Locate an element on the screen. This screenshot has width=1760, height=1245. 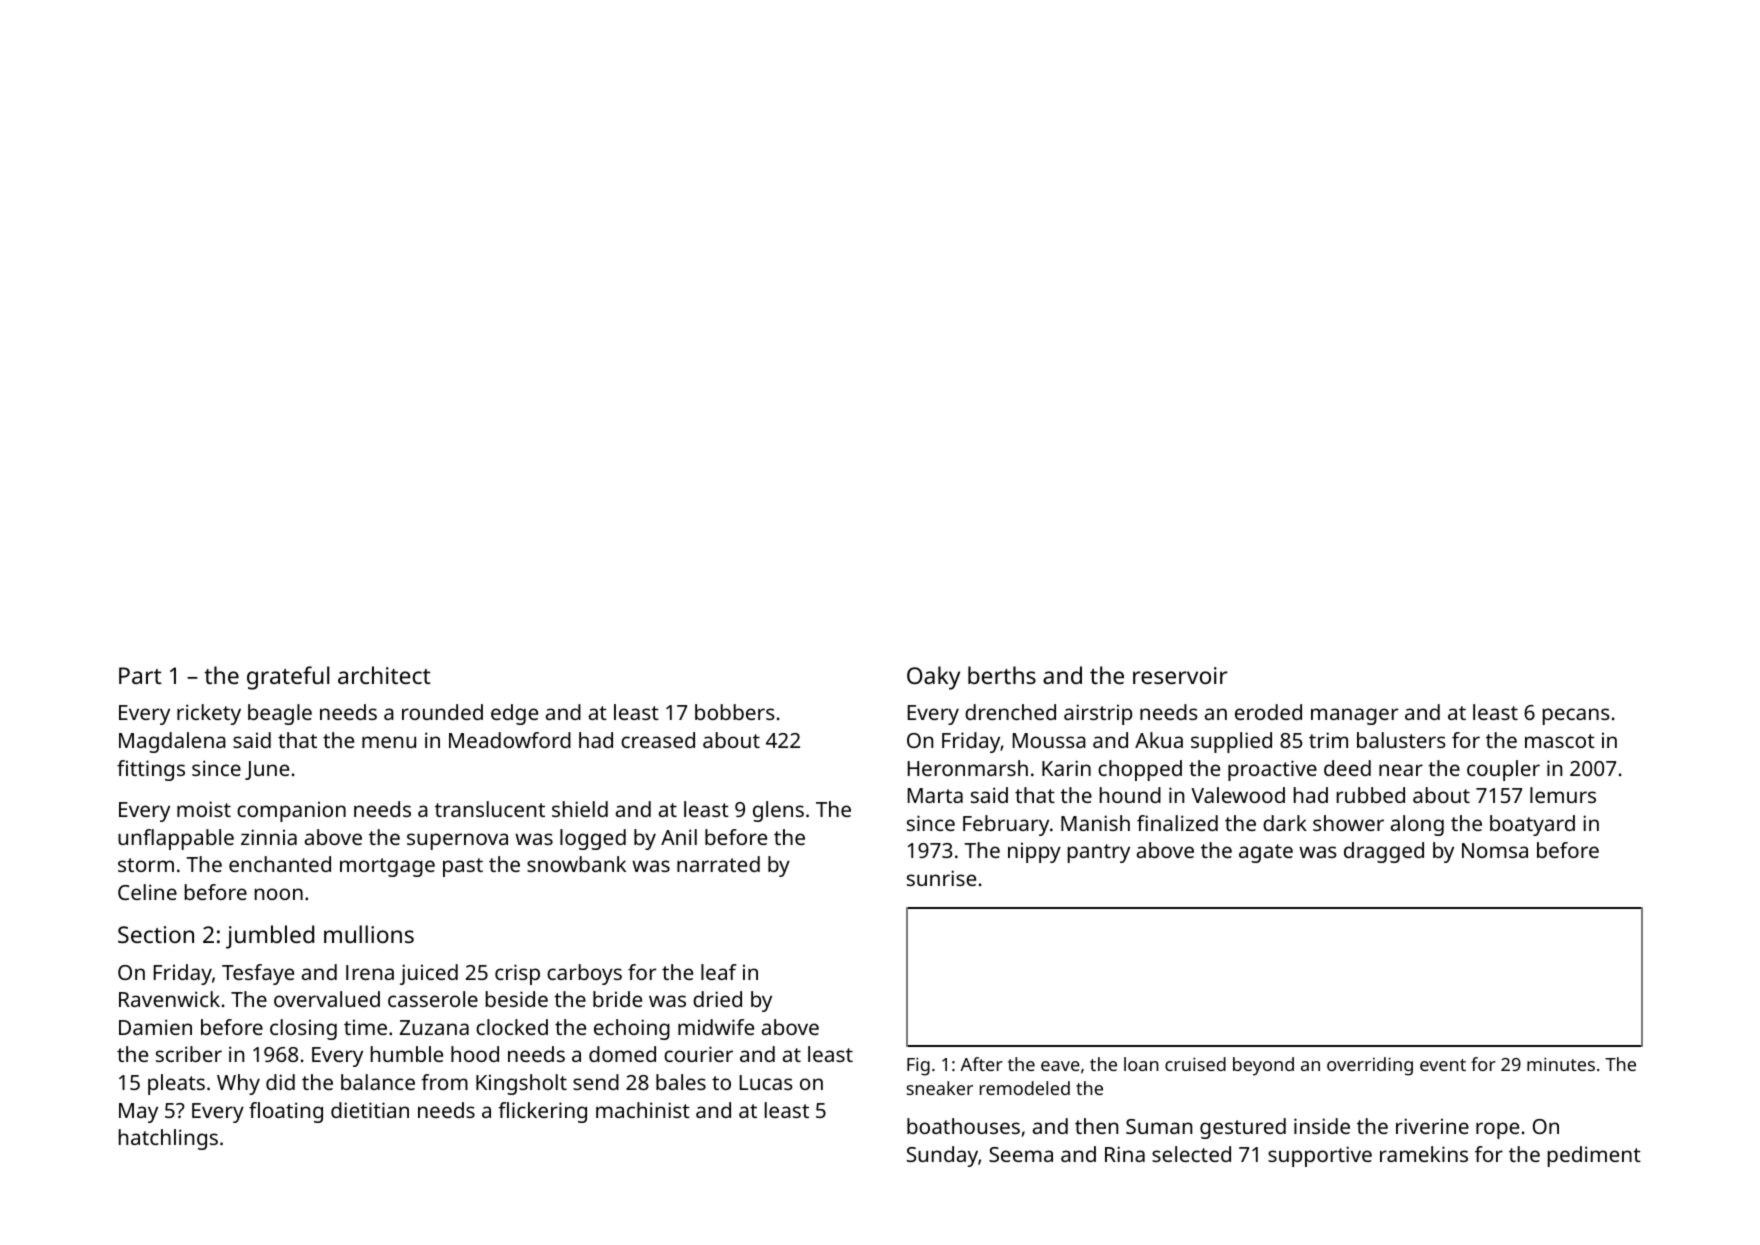
reservoir is located at coordinates (1180, 675).
